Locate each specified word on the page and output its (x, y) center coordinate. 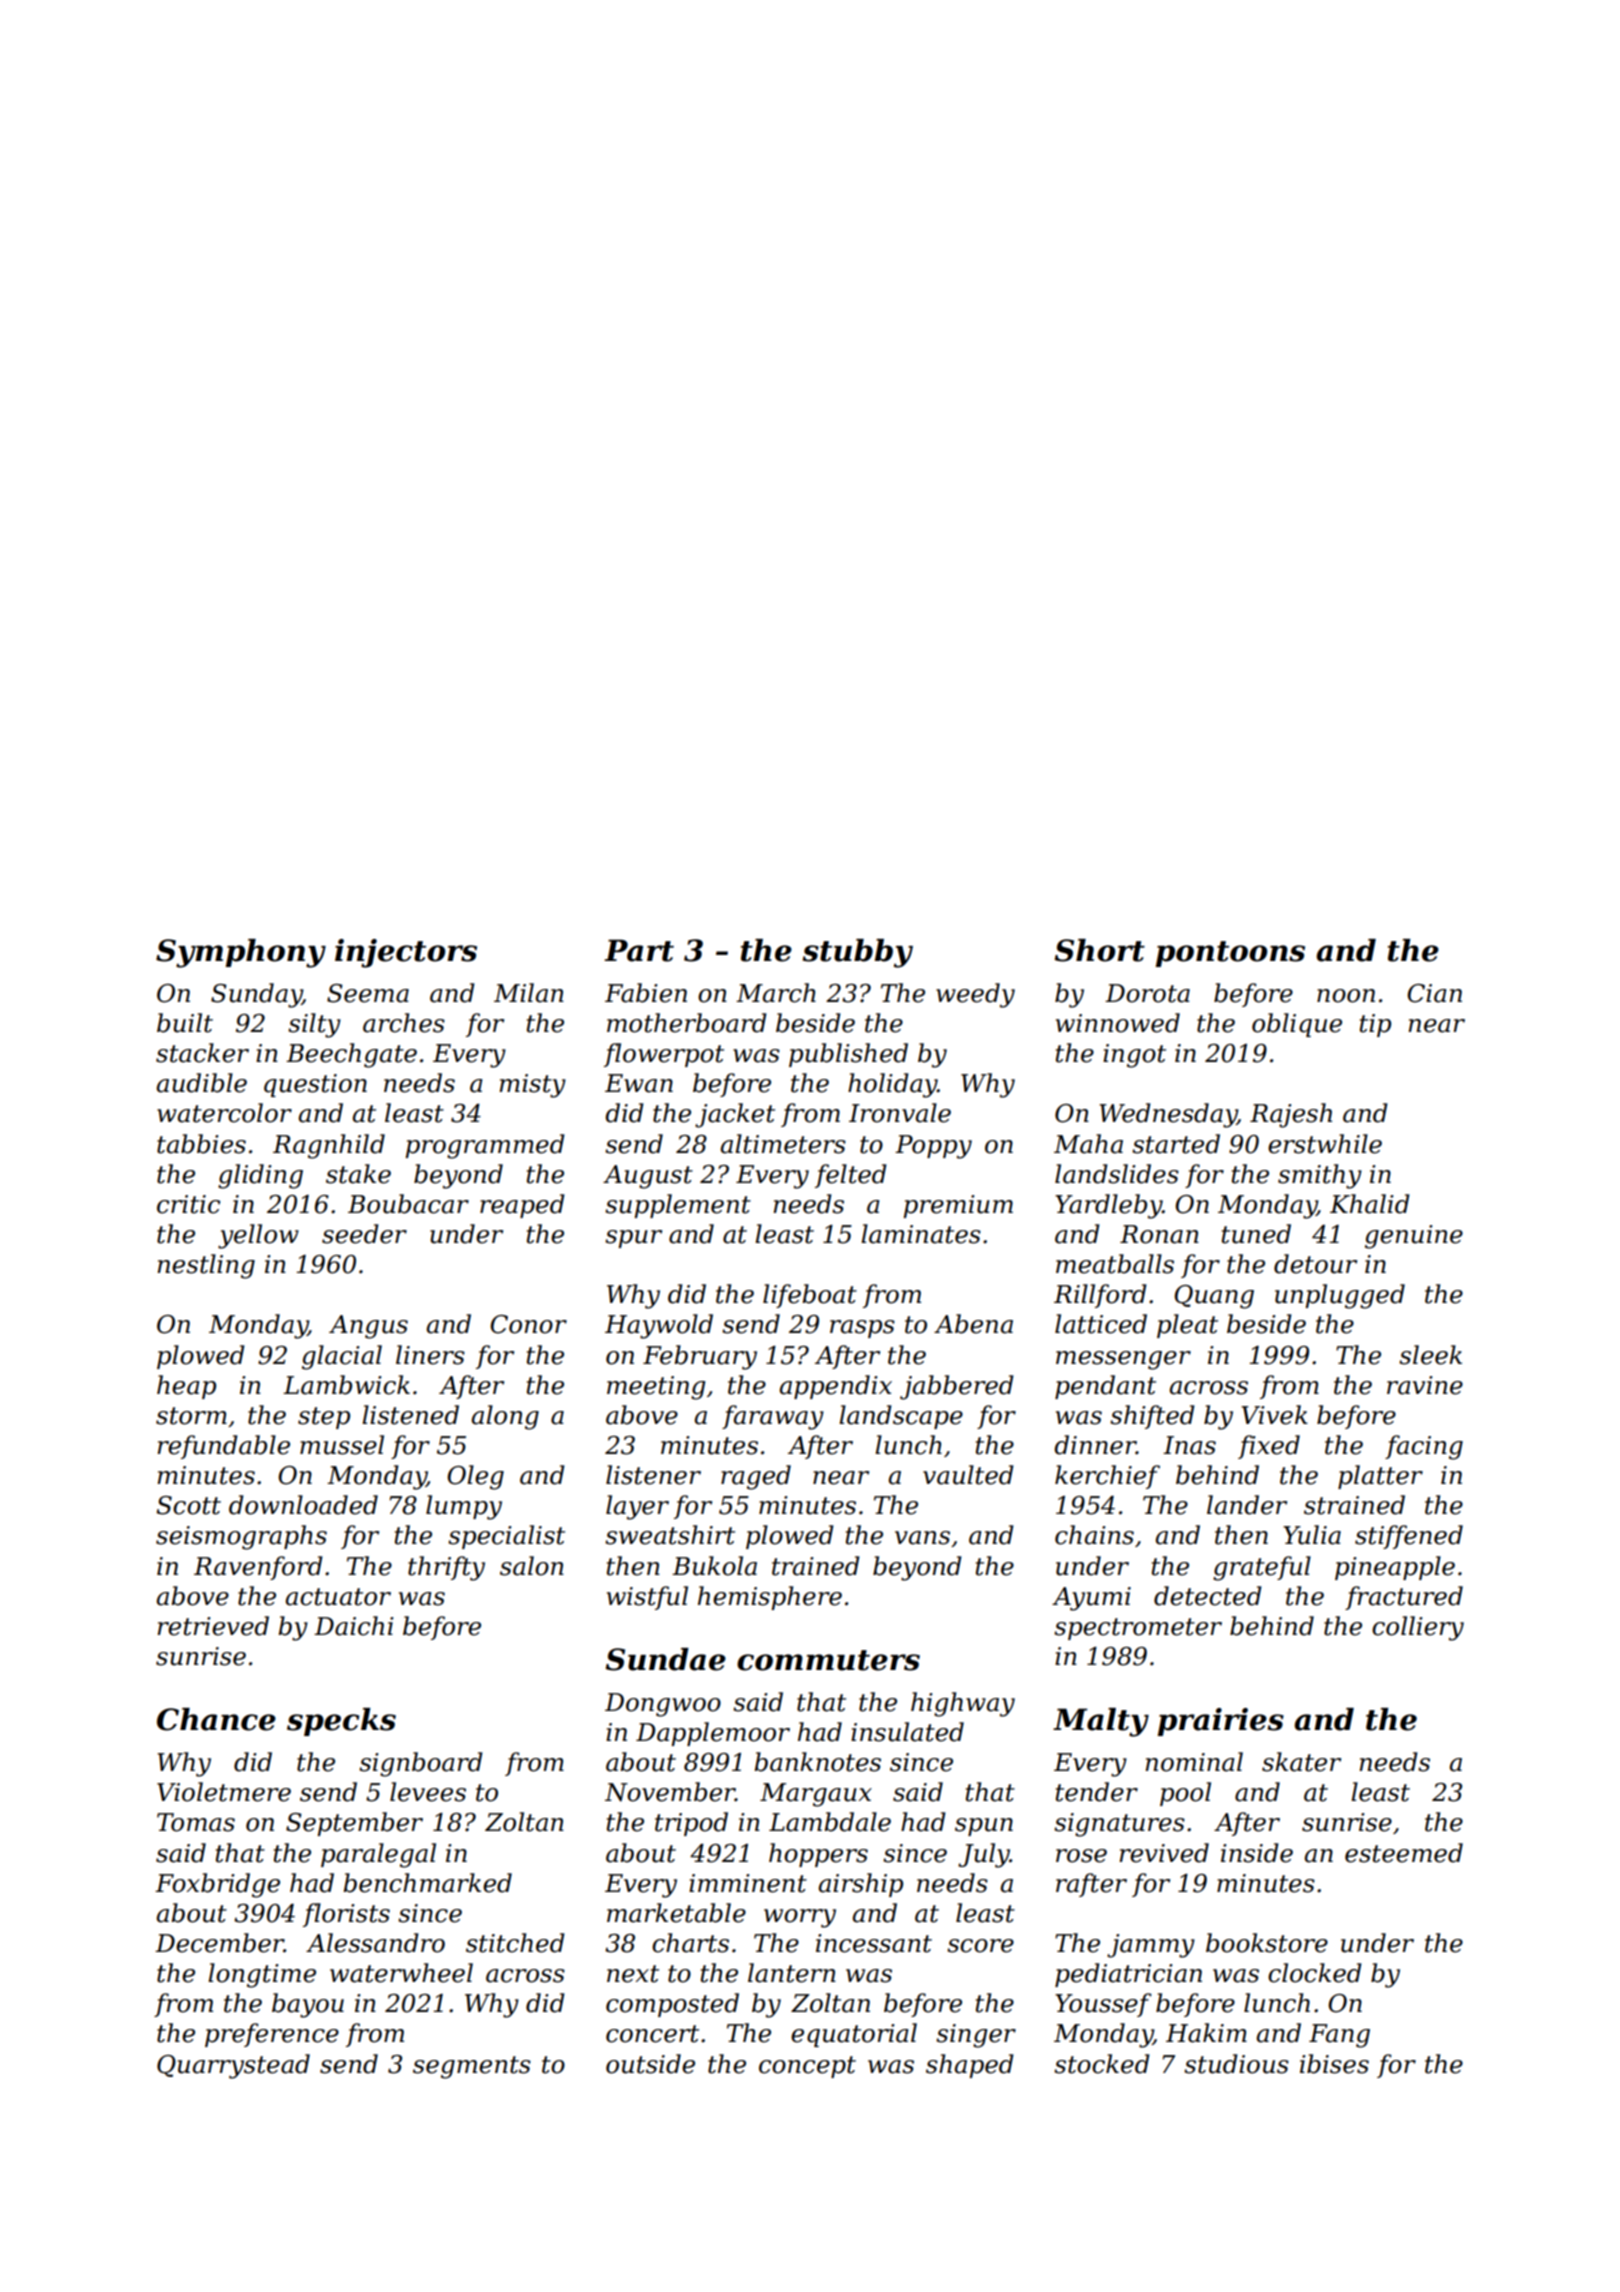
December (219, 1943)
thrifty (446, 1568)
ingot (1134, 1056)
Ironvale (900, 1113)
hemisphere (770, 1598)
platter (1380, 1477)
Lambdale (830, 1822)
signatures (1119, 1825)
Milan (529, 993)
